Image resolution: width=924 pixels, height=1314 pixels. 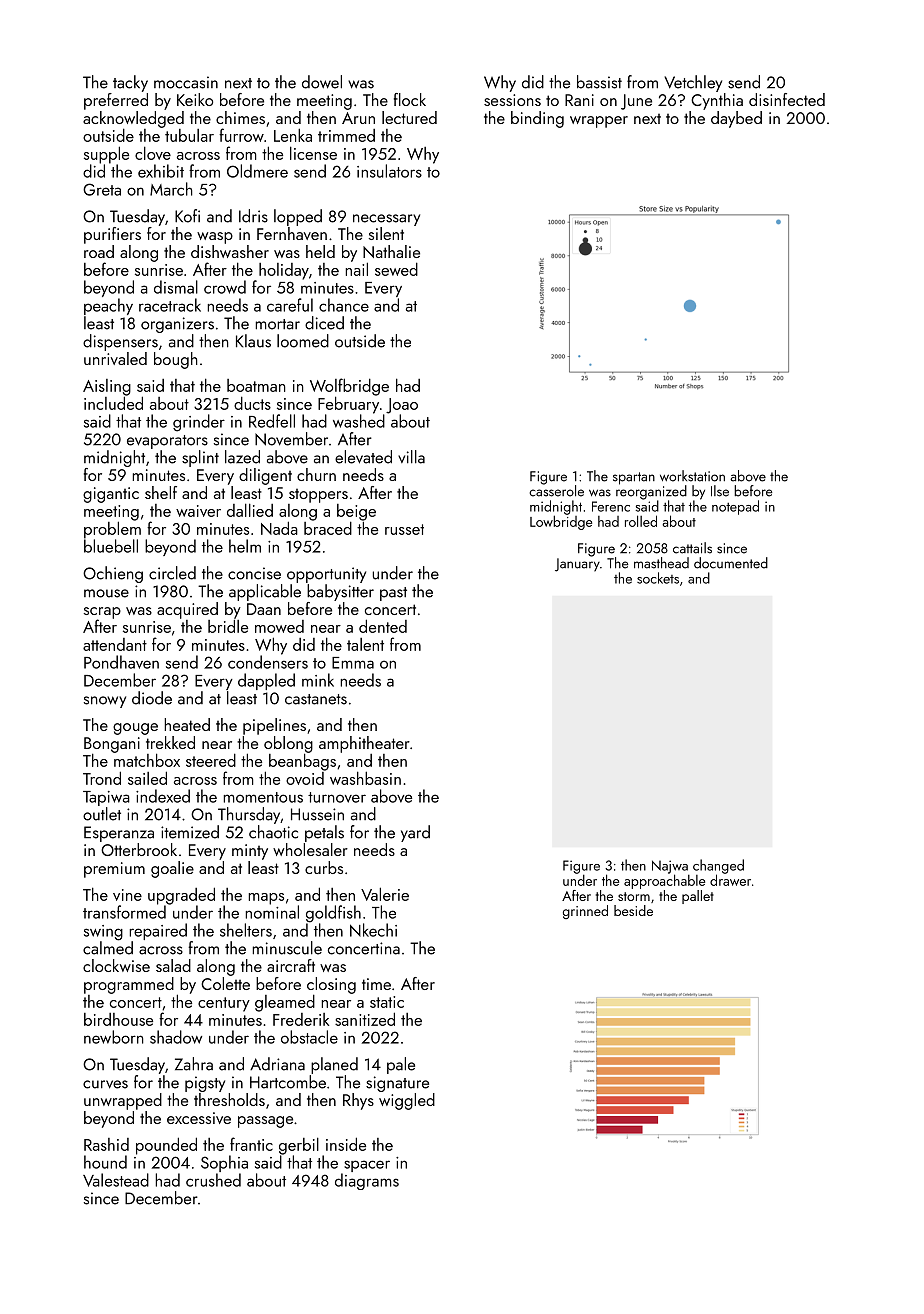 I want to click on moccasin, so click(x=186, y=82).
